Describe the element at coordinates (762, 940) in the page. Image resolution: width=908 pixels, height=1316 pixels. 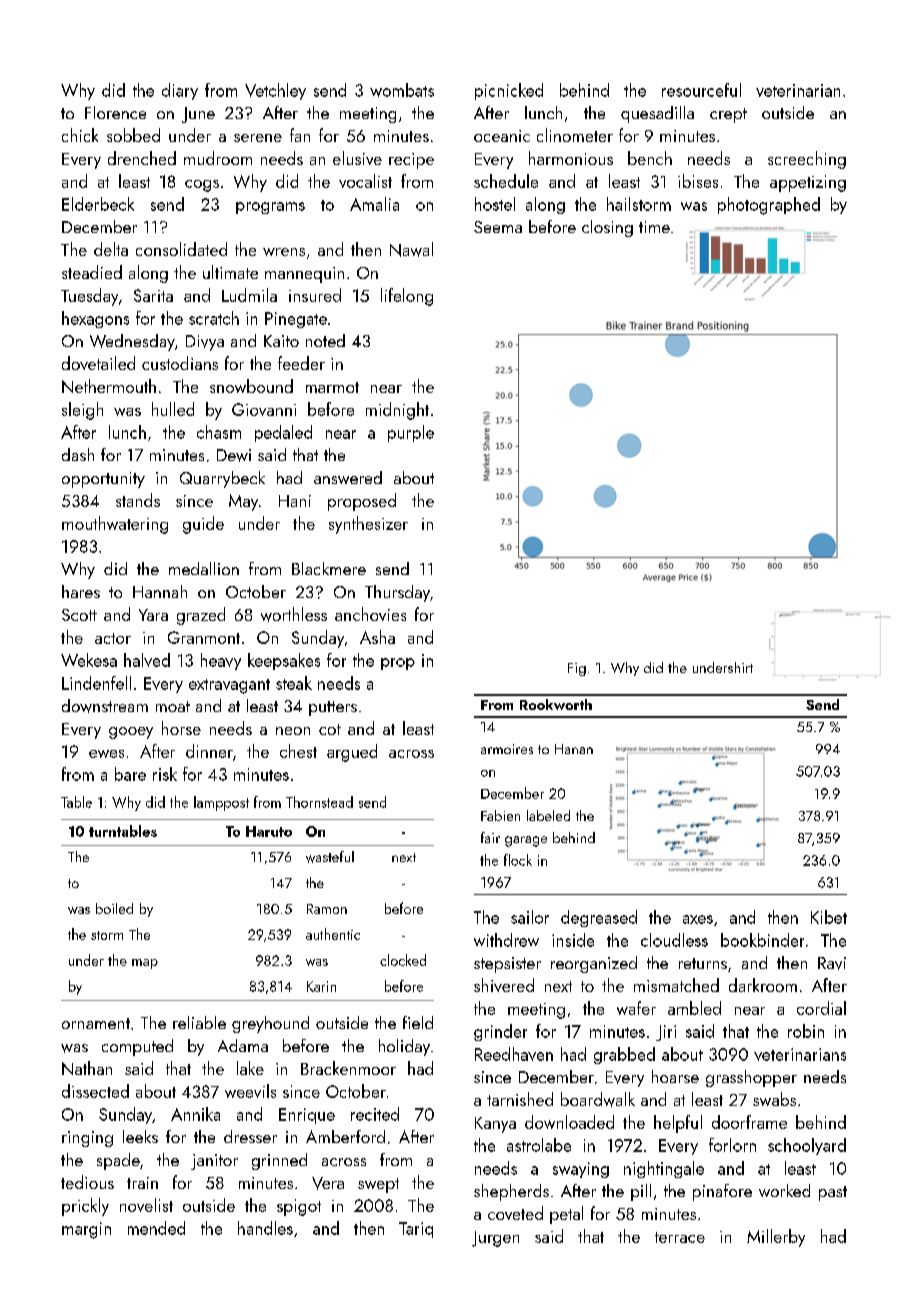
I see `bookbinder` at that location.
